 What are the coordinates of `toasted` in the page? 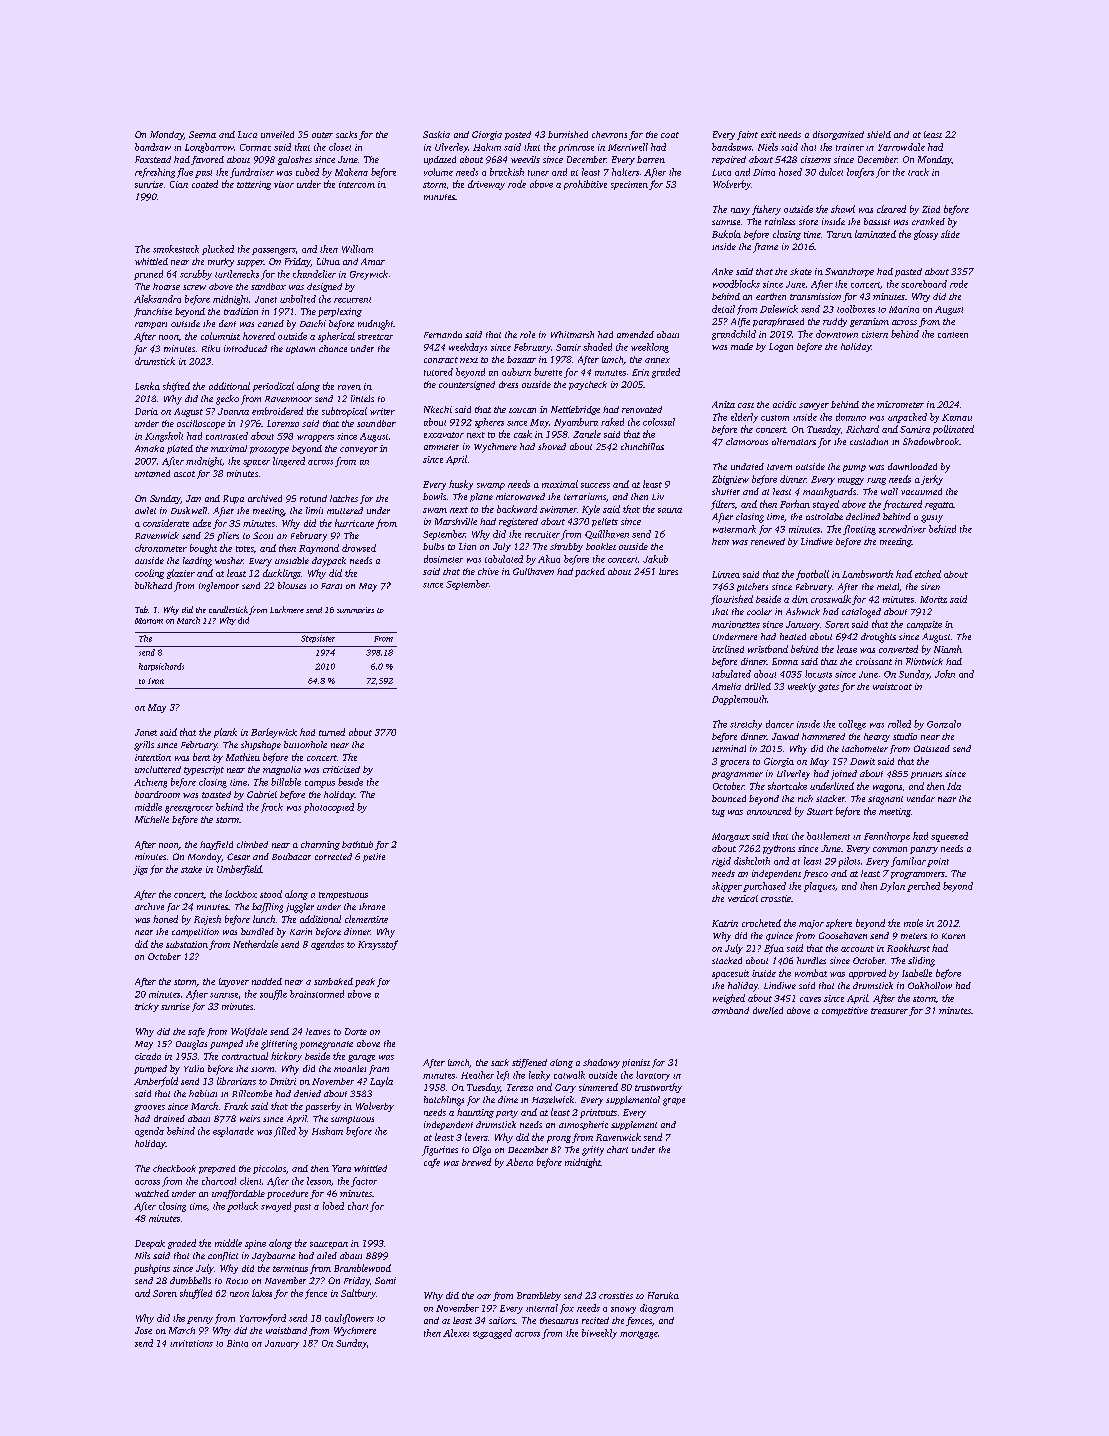 It's located at (216, 794).
